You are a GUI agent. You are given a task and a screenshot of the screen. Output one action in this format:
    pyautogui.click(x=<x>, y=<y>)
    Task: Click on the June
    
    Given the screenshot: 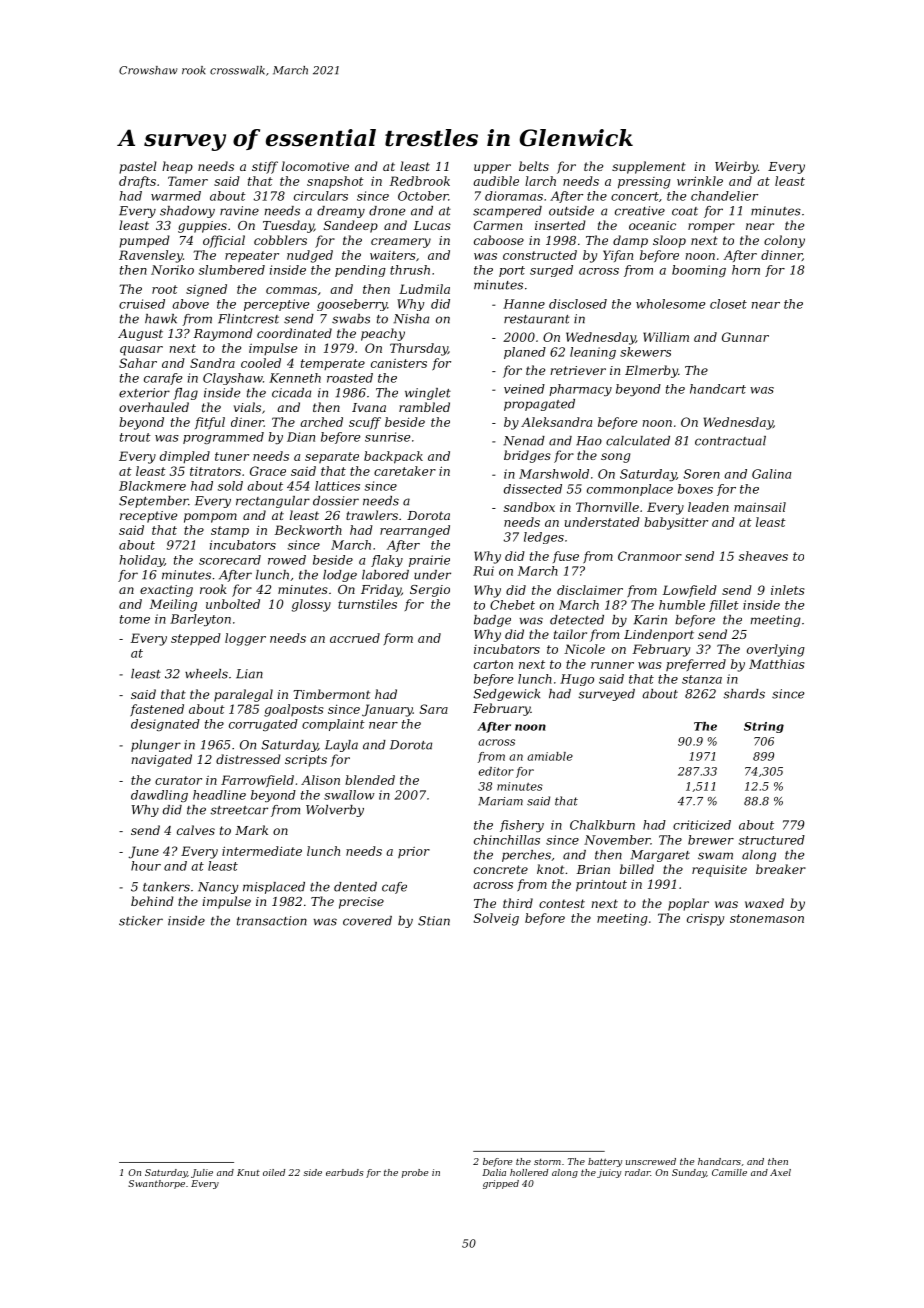 What is the action you would take?
    pyautogui.click(x=143, y=852)
